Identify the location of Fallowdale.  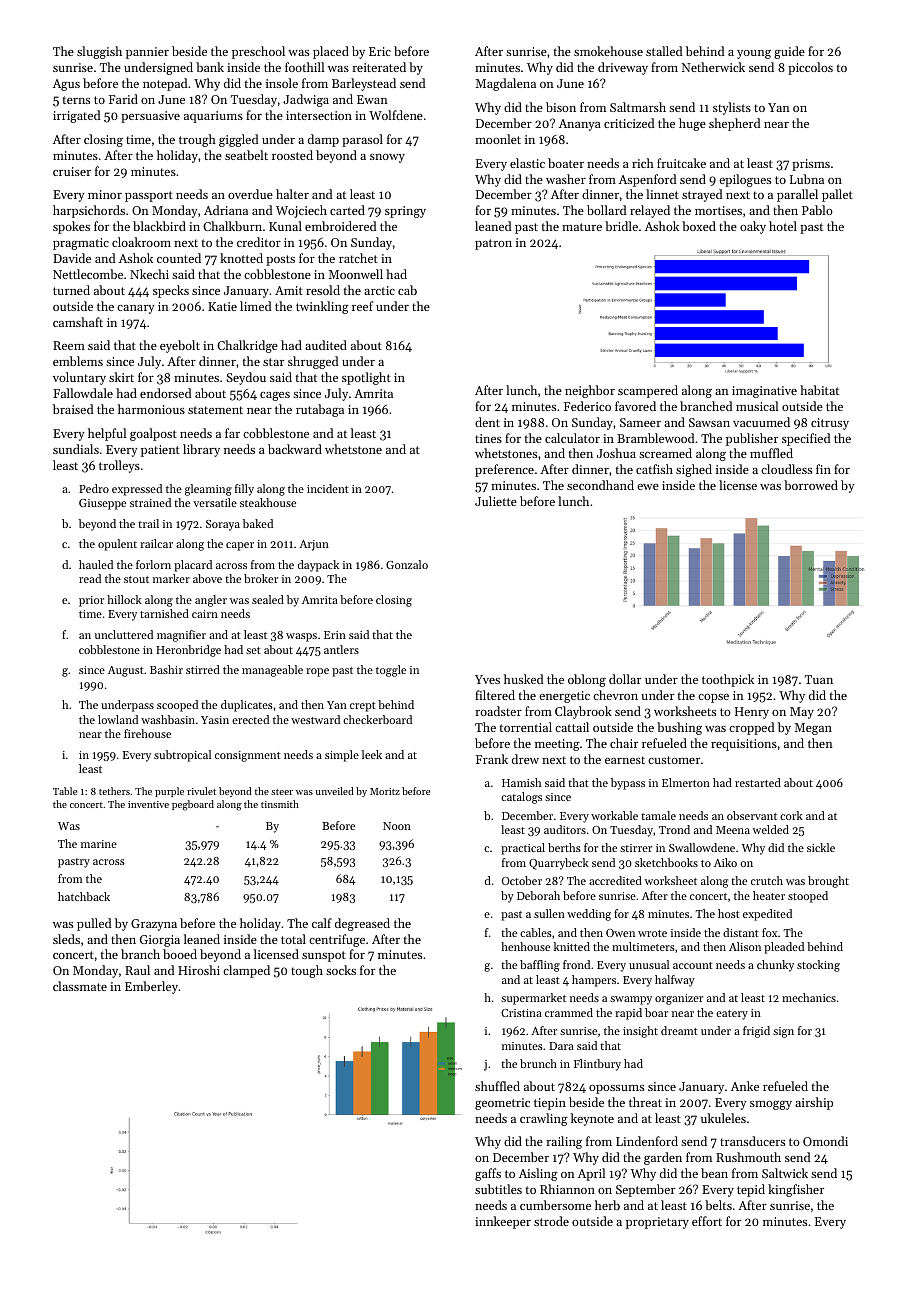
(83, 393).
